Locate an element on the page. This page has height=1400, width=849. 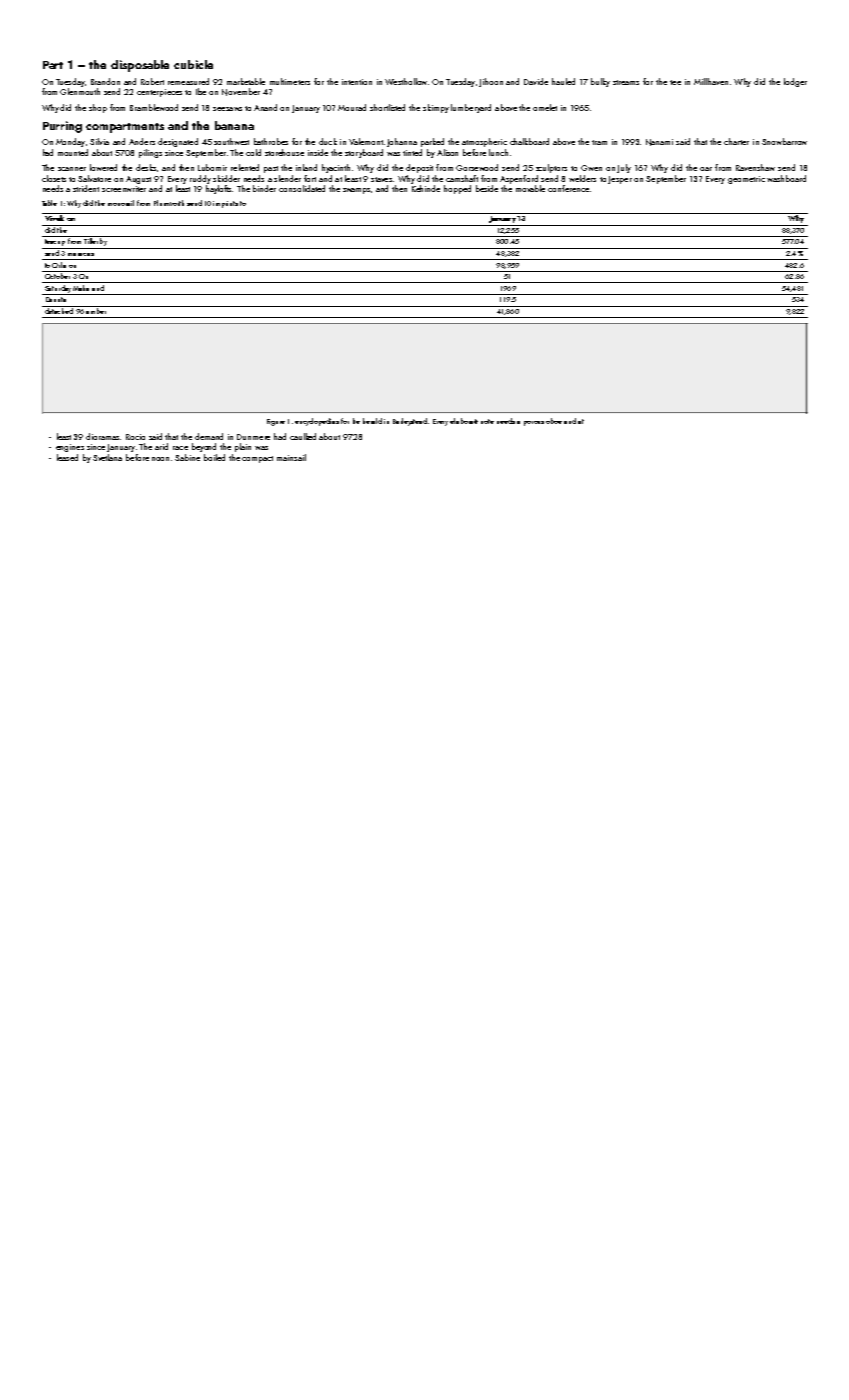
ruddy is located at coordinates (200, 179).
